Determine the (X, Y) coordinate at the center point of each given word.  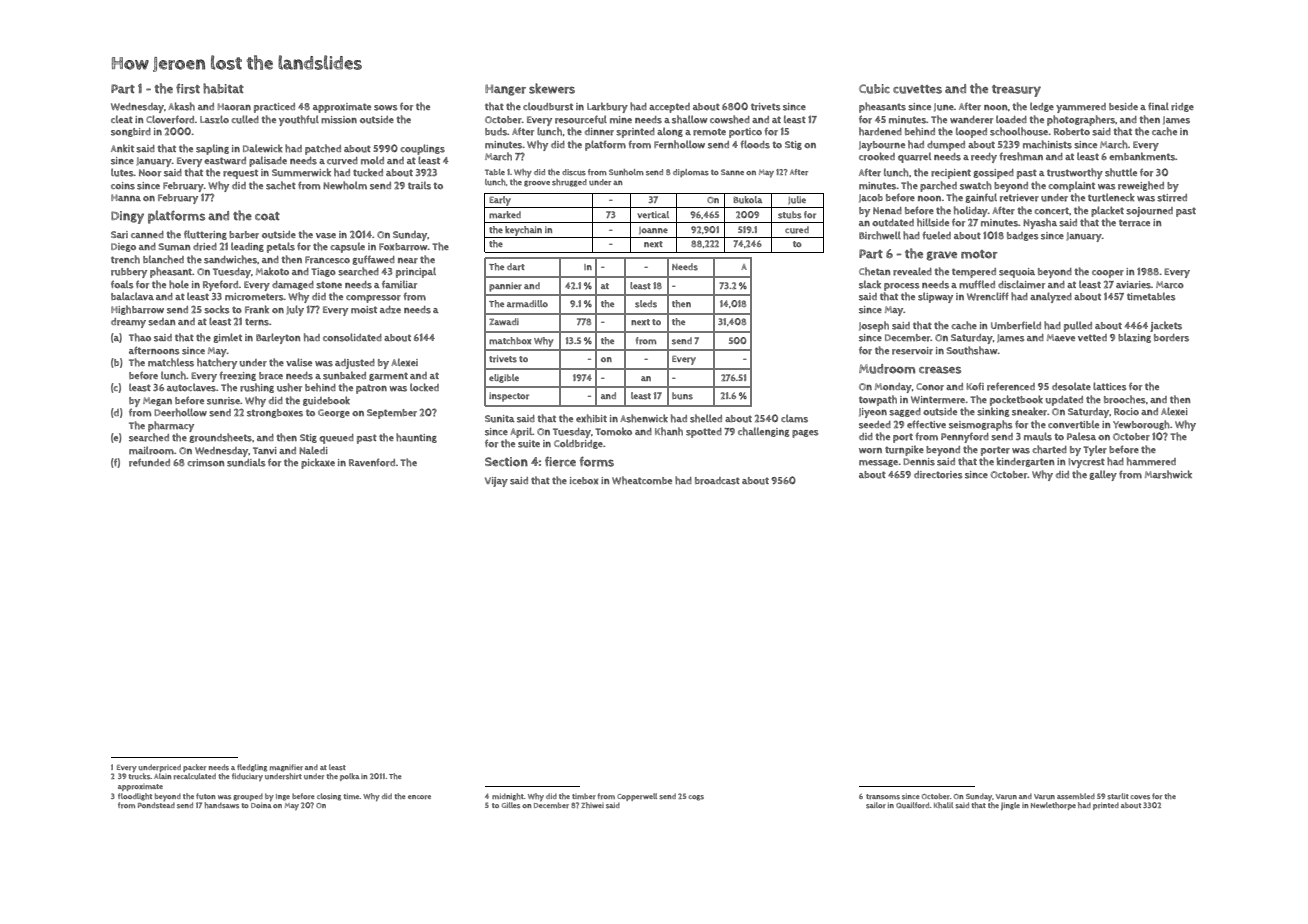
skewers (552, 88)
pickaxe (318, 463)
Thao (140, 337)
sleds (646, 304)
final (1158, 106)
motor (979, 254)
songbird (131, 132)
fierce (560, 462)
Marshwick (1168, 474)
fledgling (252, 768)
